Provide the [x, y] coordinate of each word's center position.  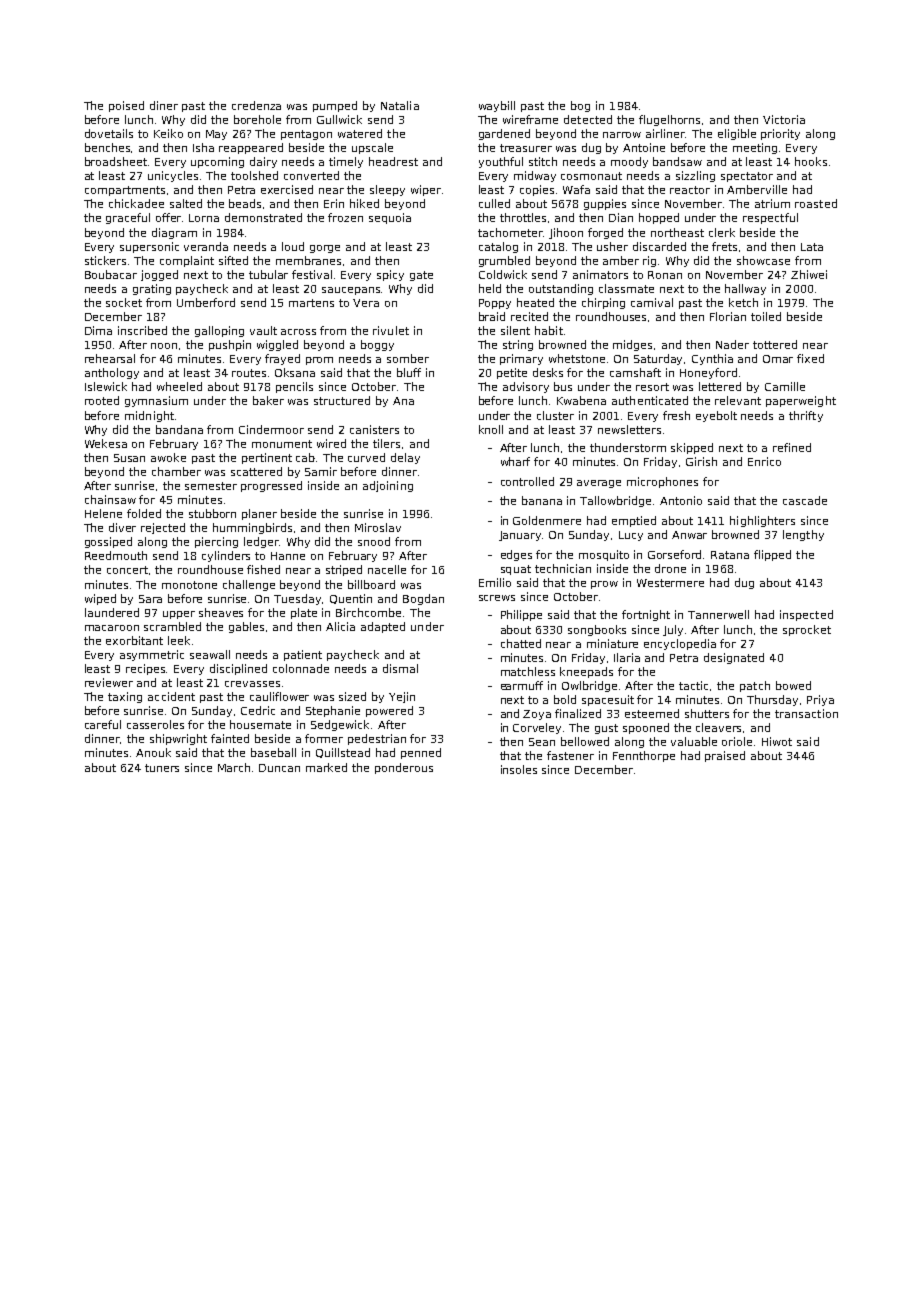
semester [211, 486]
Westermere [670, 583]
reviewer [109, 682]
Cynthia [712, 359]
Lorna [204, 218]
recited [529, 316]
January [521, 536]
